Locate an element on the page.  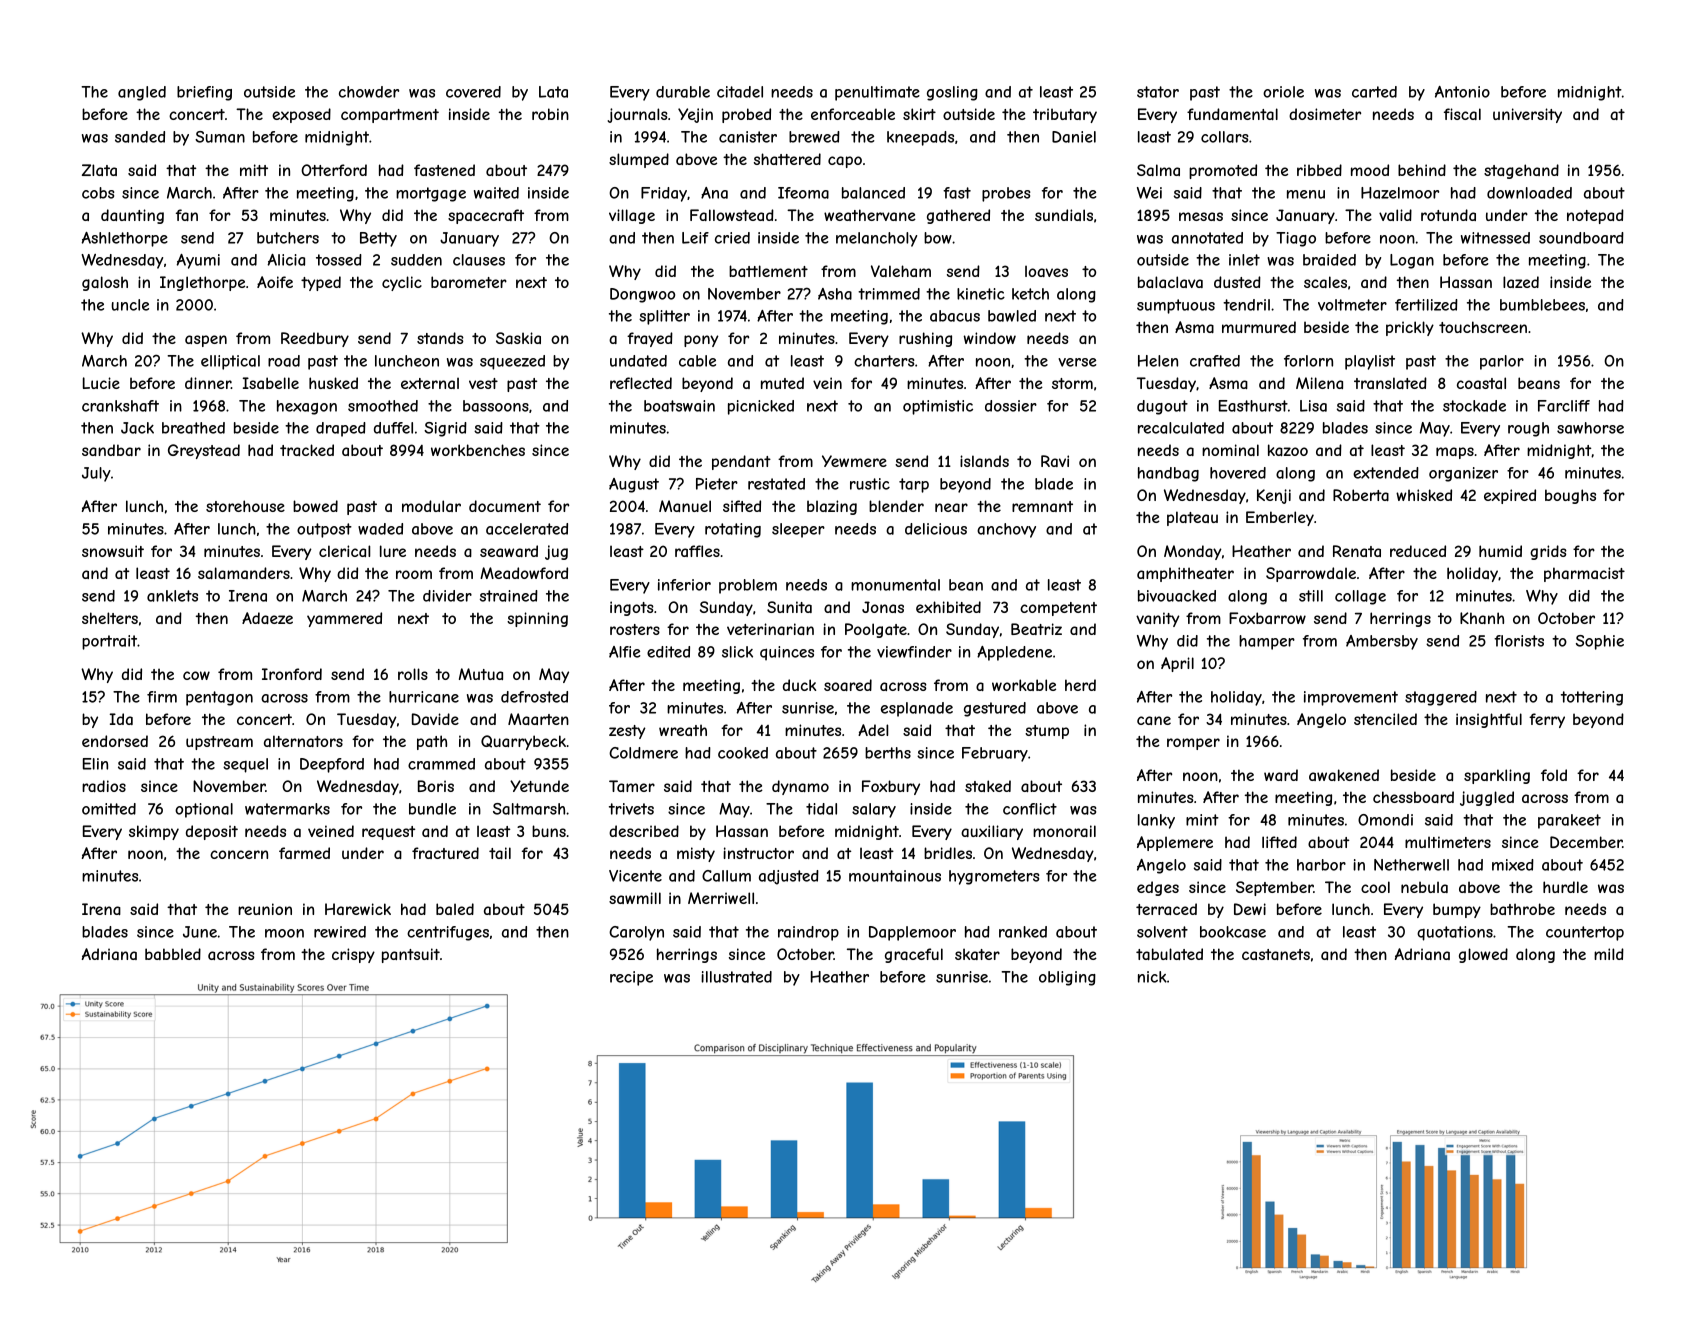
loaves is located at coordinates (1046, 271).
